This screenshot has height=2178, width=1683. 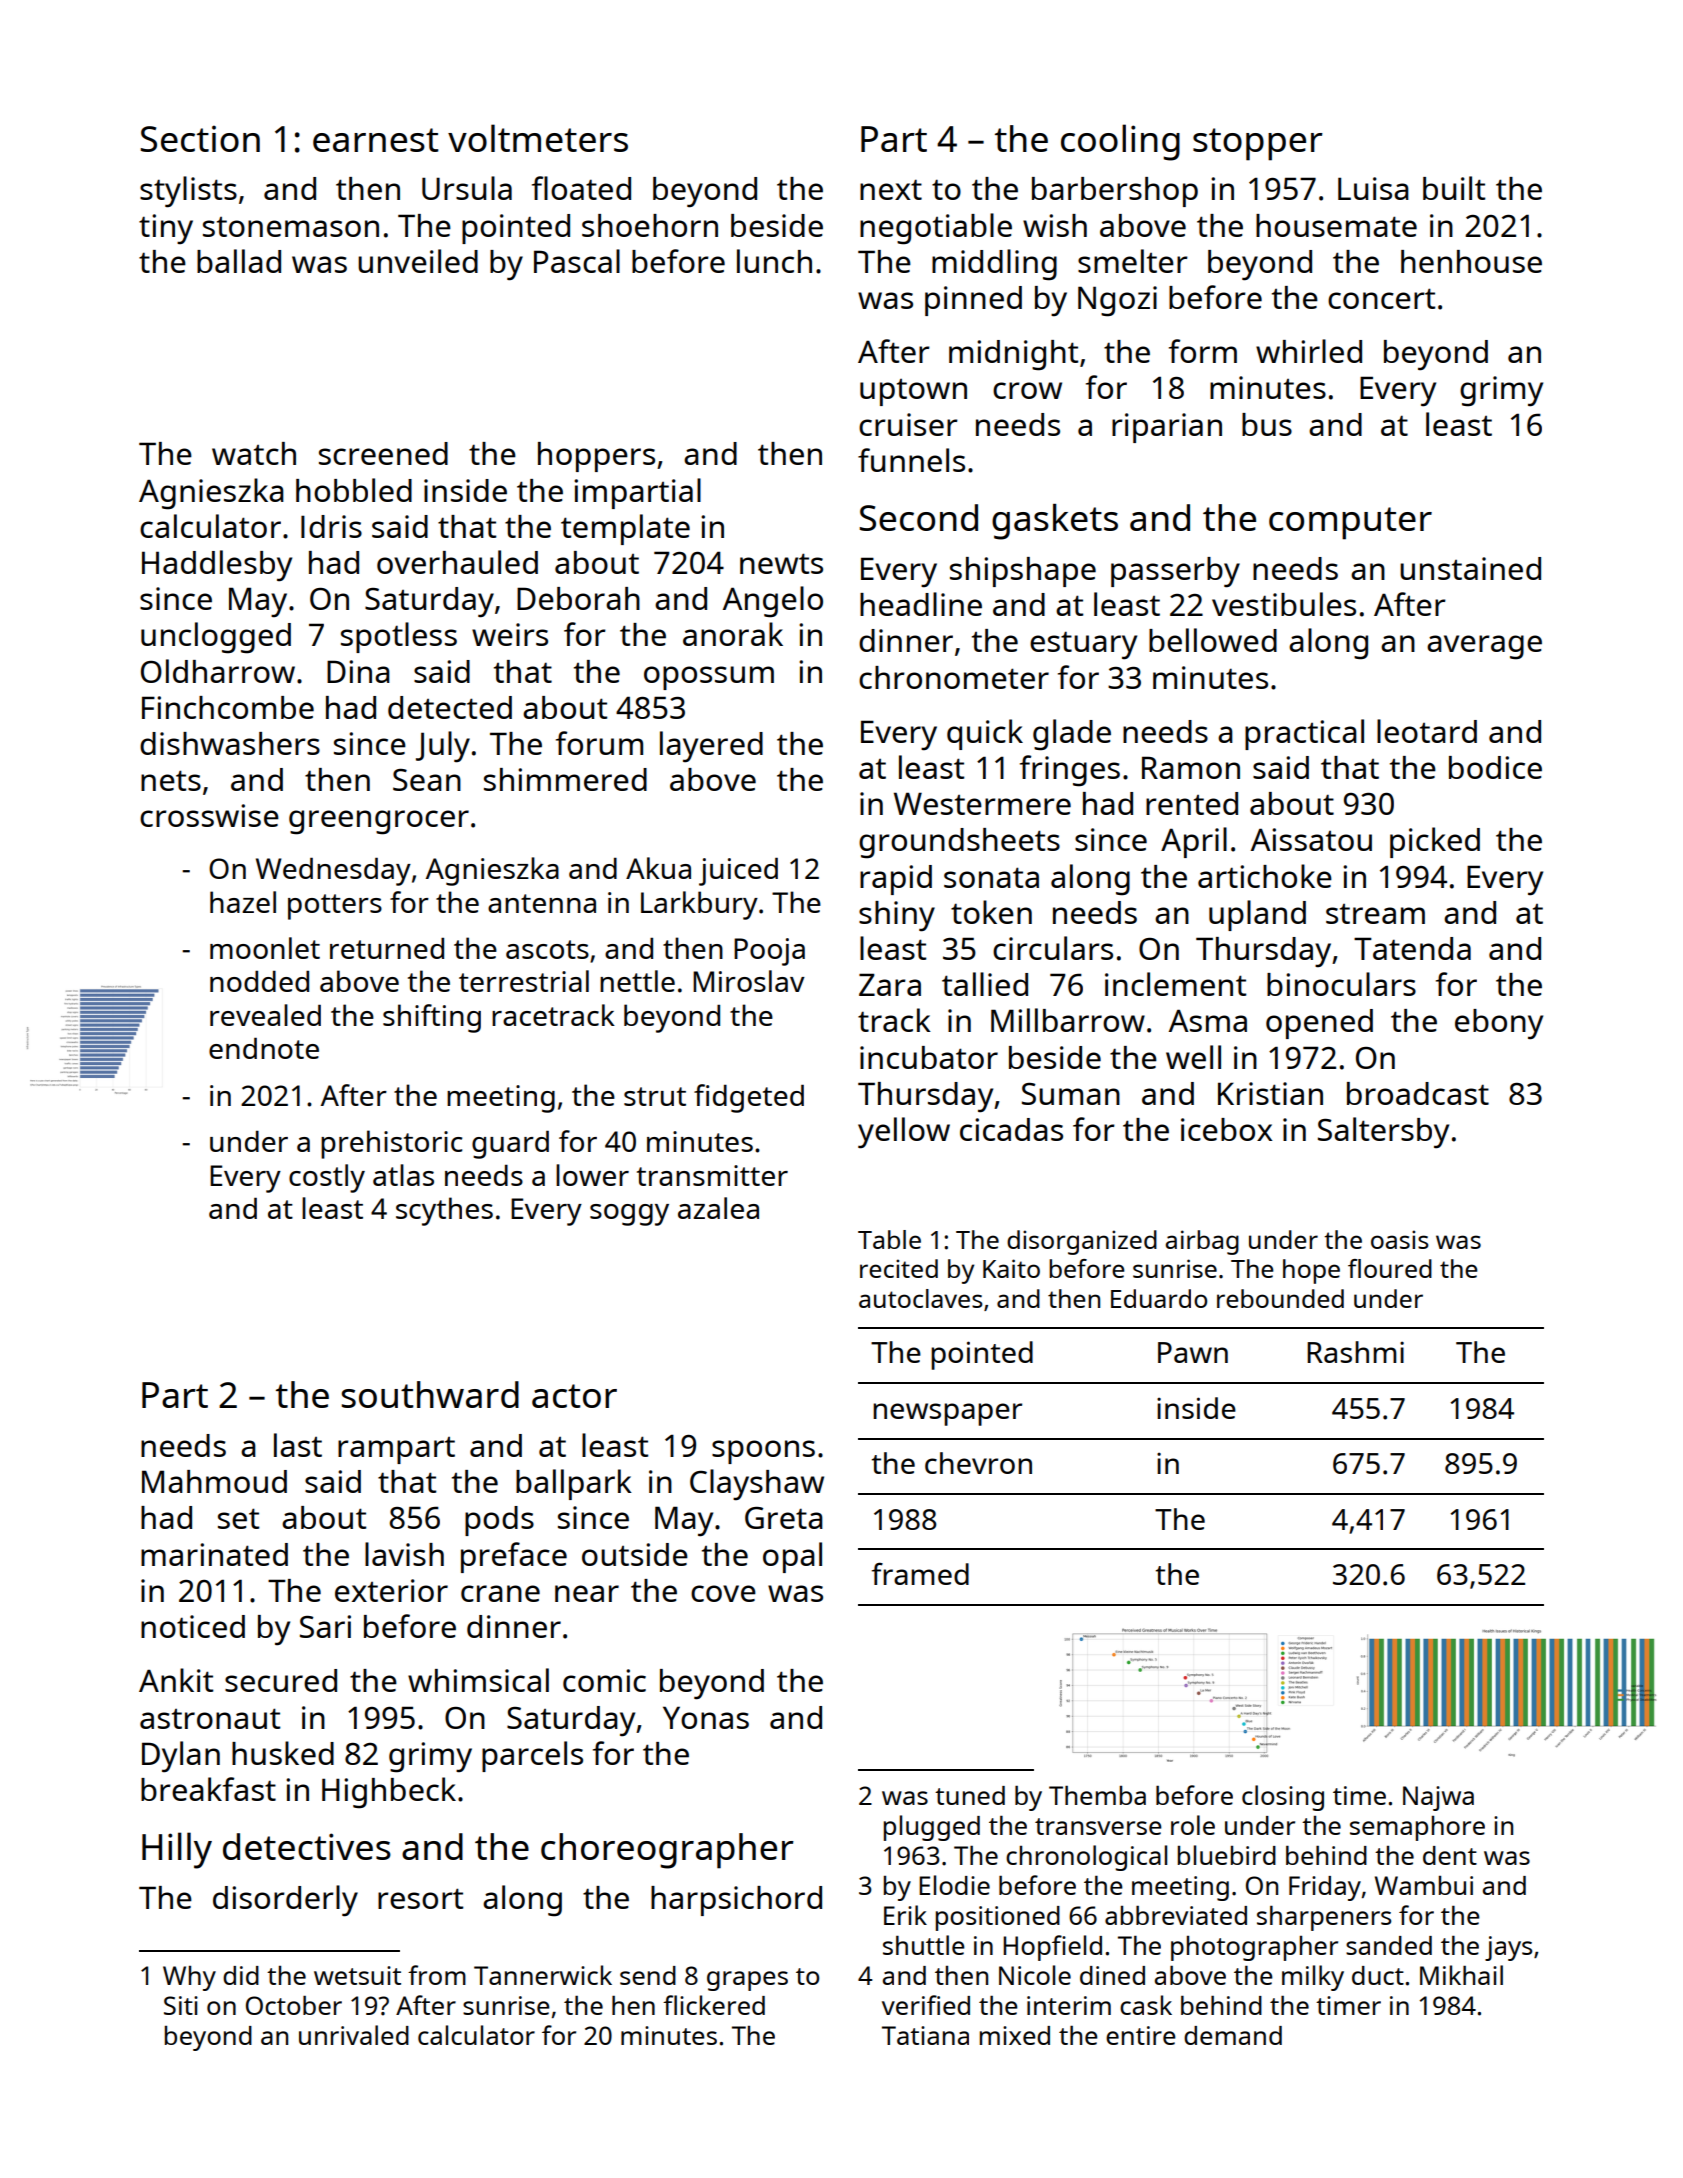 I want to click on Ursula, so click(x=467, y=188).
